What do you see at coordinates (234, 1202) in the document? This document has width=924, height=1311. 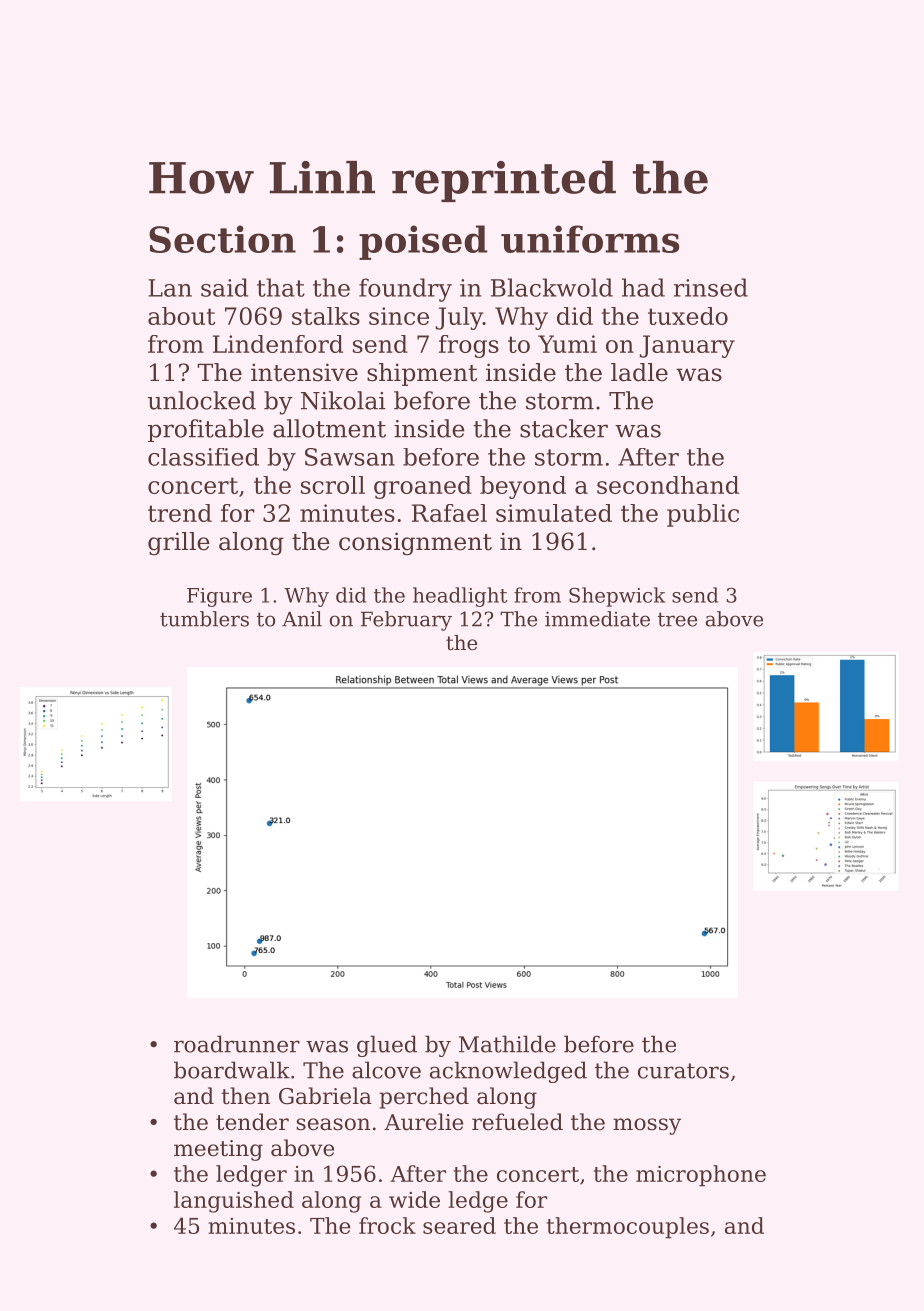 I see `languished` at bounding box center [234, 1202].
